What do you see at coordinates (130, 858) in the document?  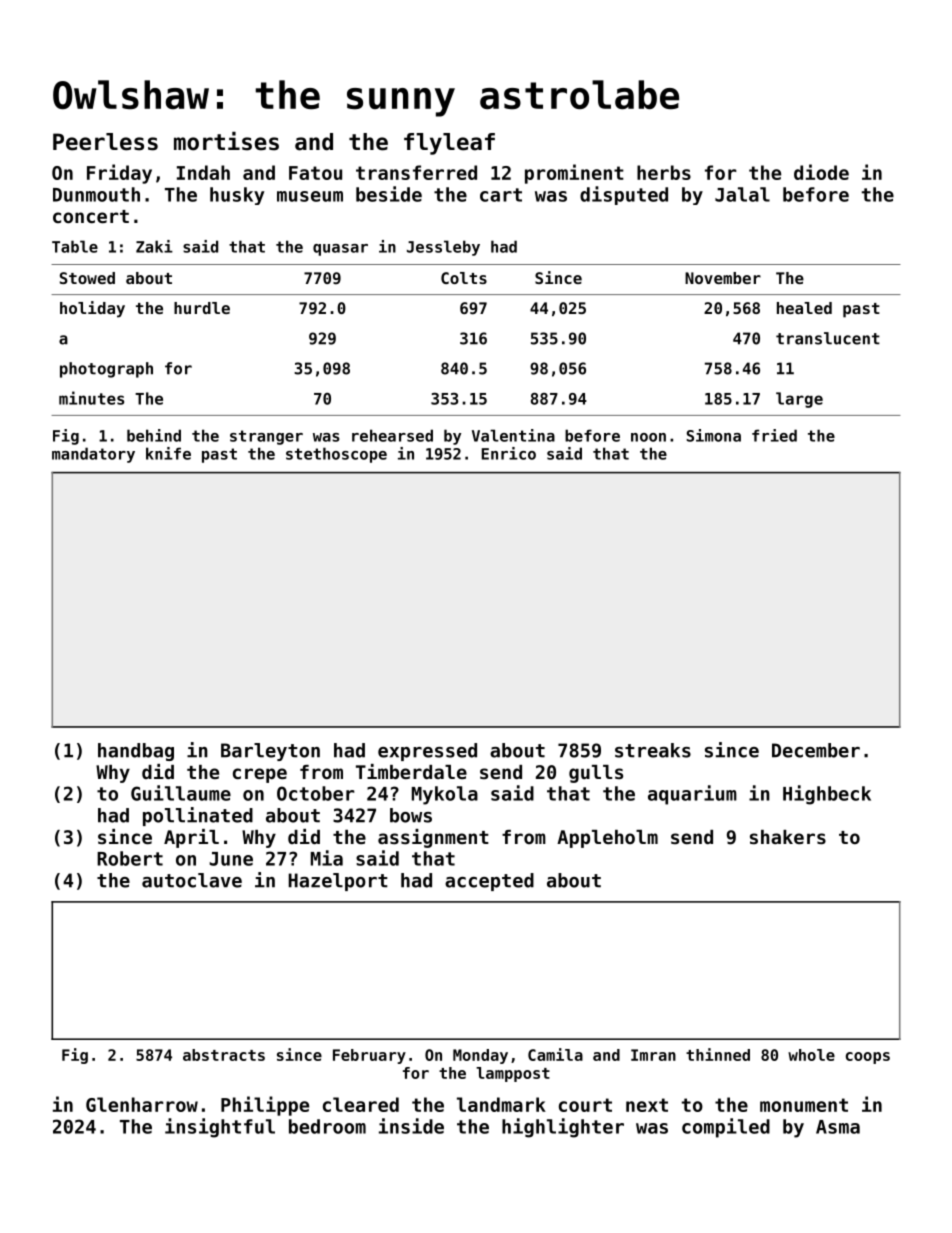 I see `Robert` at bounding box center [130, 858].
